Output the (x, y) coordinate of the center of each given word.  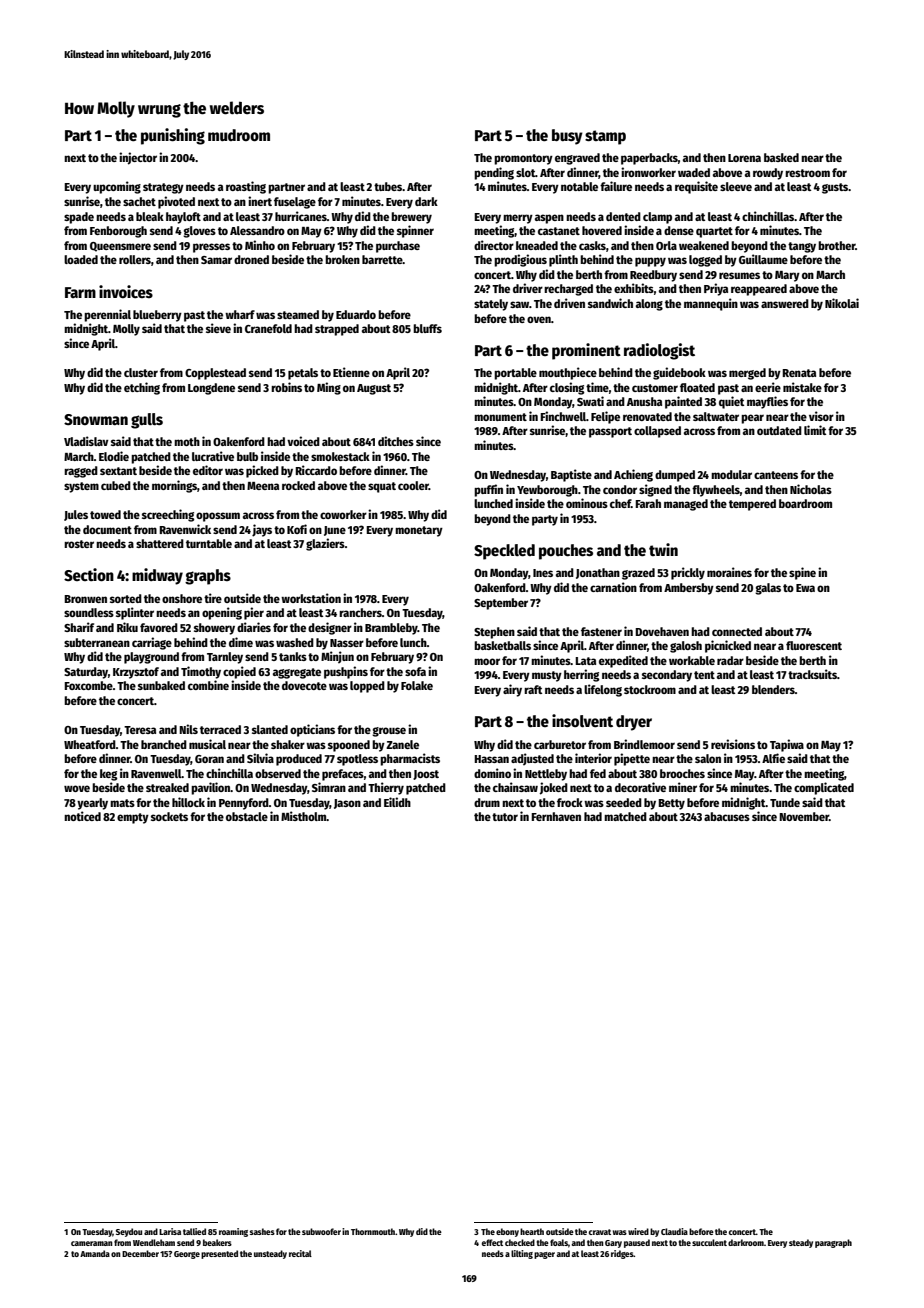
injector (138, 158)
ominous (587, 503)
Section (89, 575)
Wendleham (154, 1242)
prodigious (520, 260)
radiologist (659, 351)
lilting (522, 1254)
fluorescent (814, 645)
